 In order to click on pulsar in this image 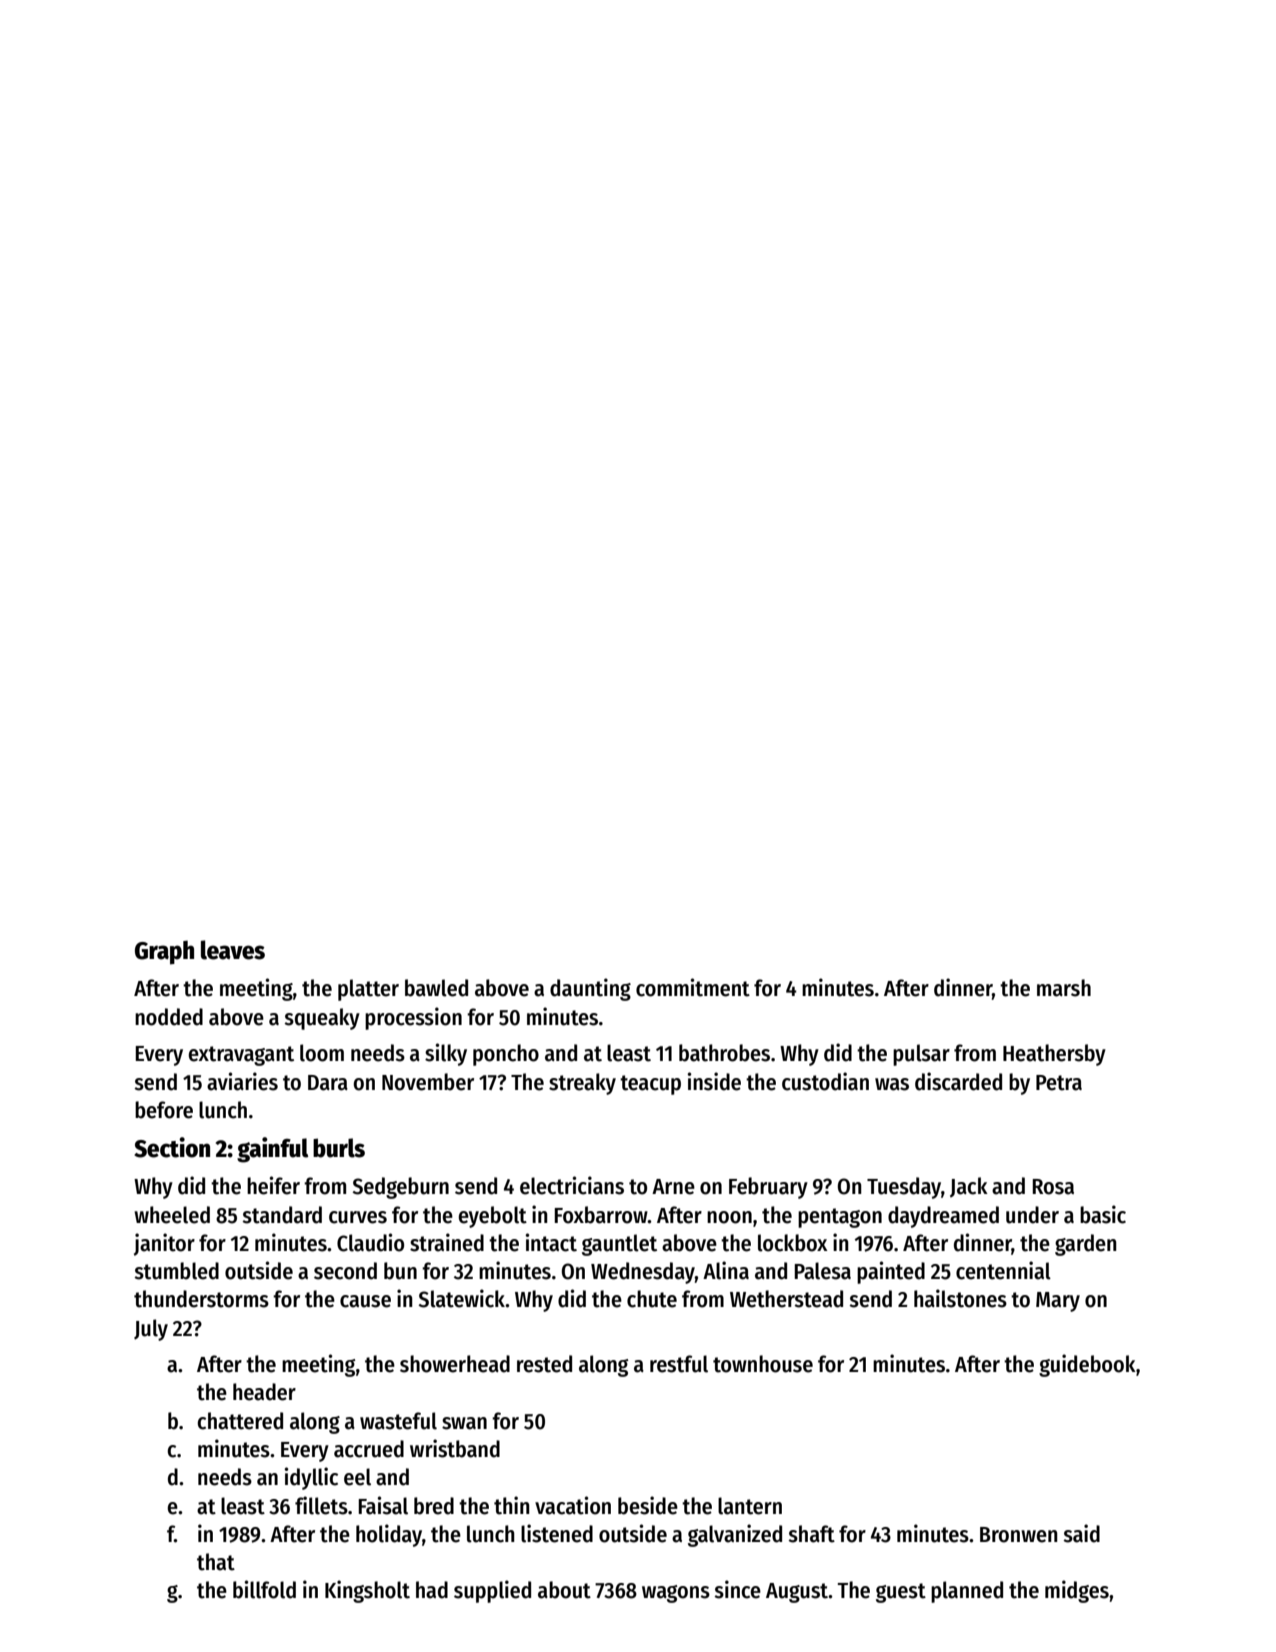, I will do `click(921, 1055)`.
